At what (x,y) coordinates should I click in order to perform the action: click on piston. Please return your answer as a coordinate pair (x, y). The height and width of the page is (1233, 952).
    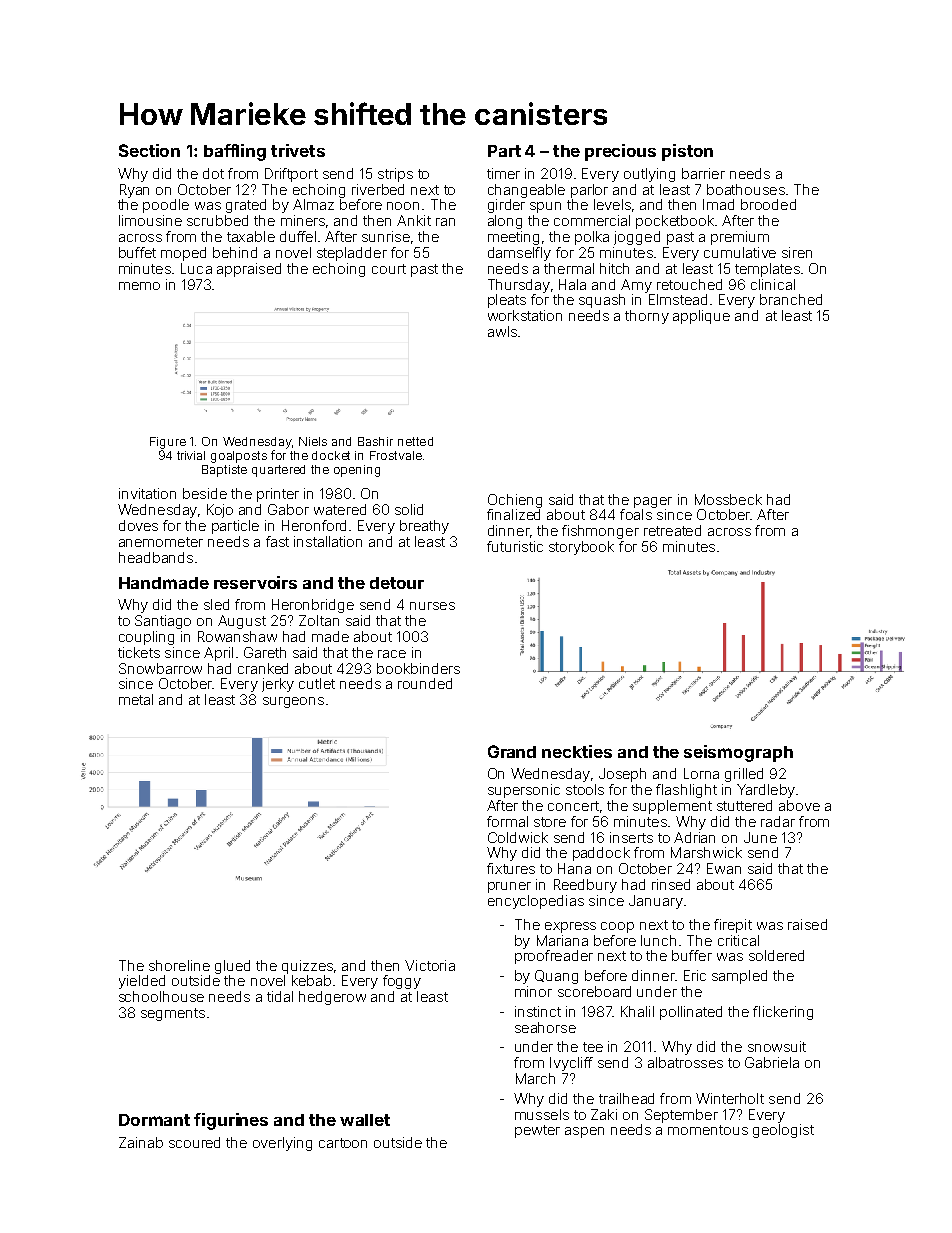
    Looking at the image, I should click on (687, 152).
